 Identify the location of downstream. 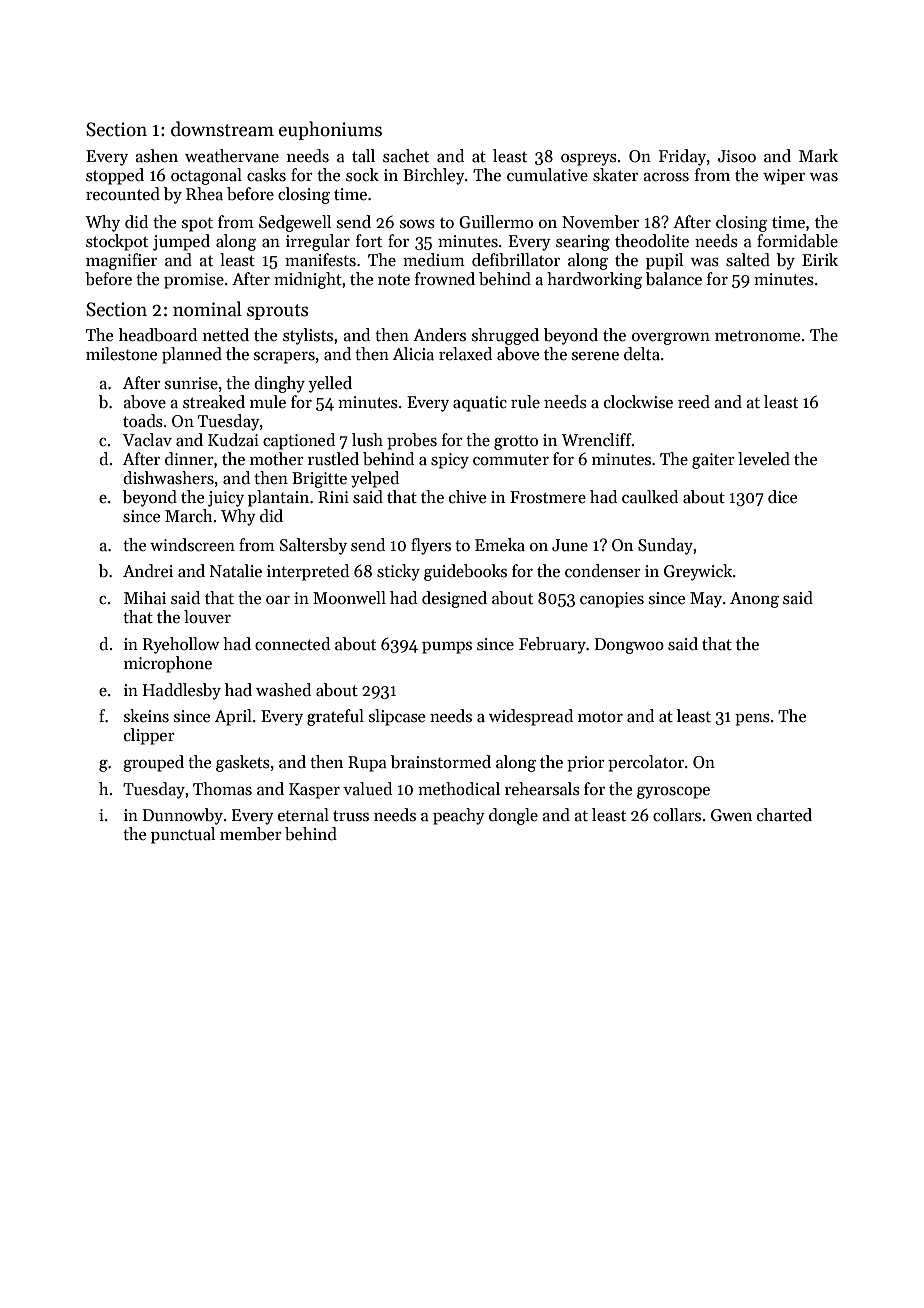
(222, 129).
